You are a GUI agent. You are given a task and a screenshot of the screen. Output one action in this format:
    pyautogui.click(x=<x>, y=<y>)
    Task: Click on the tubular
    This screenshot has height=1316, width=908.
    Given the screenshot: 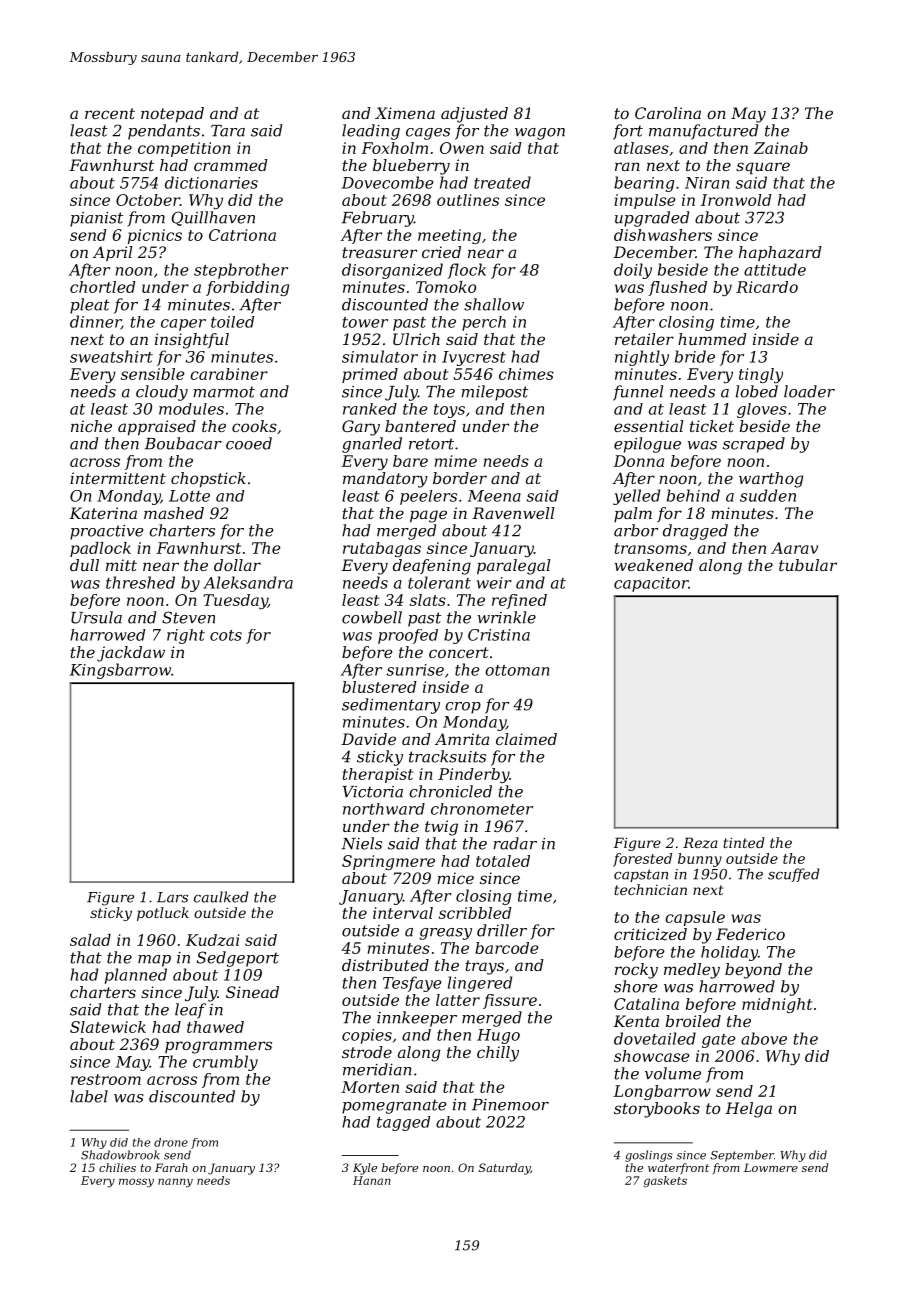 What is the action you would take?
    pyautogui.click(x=808, y=565)
